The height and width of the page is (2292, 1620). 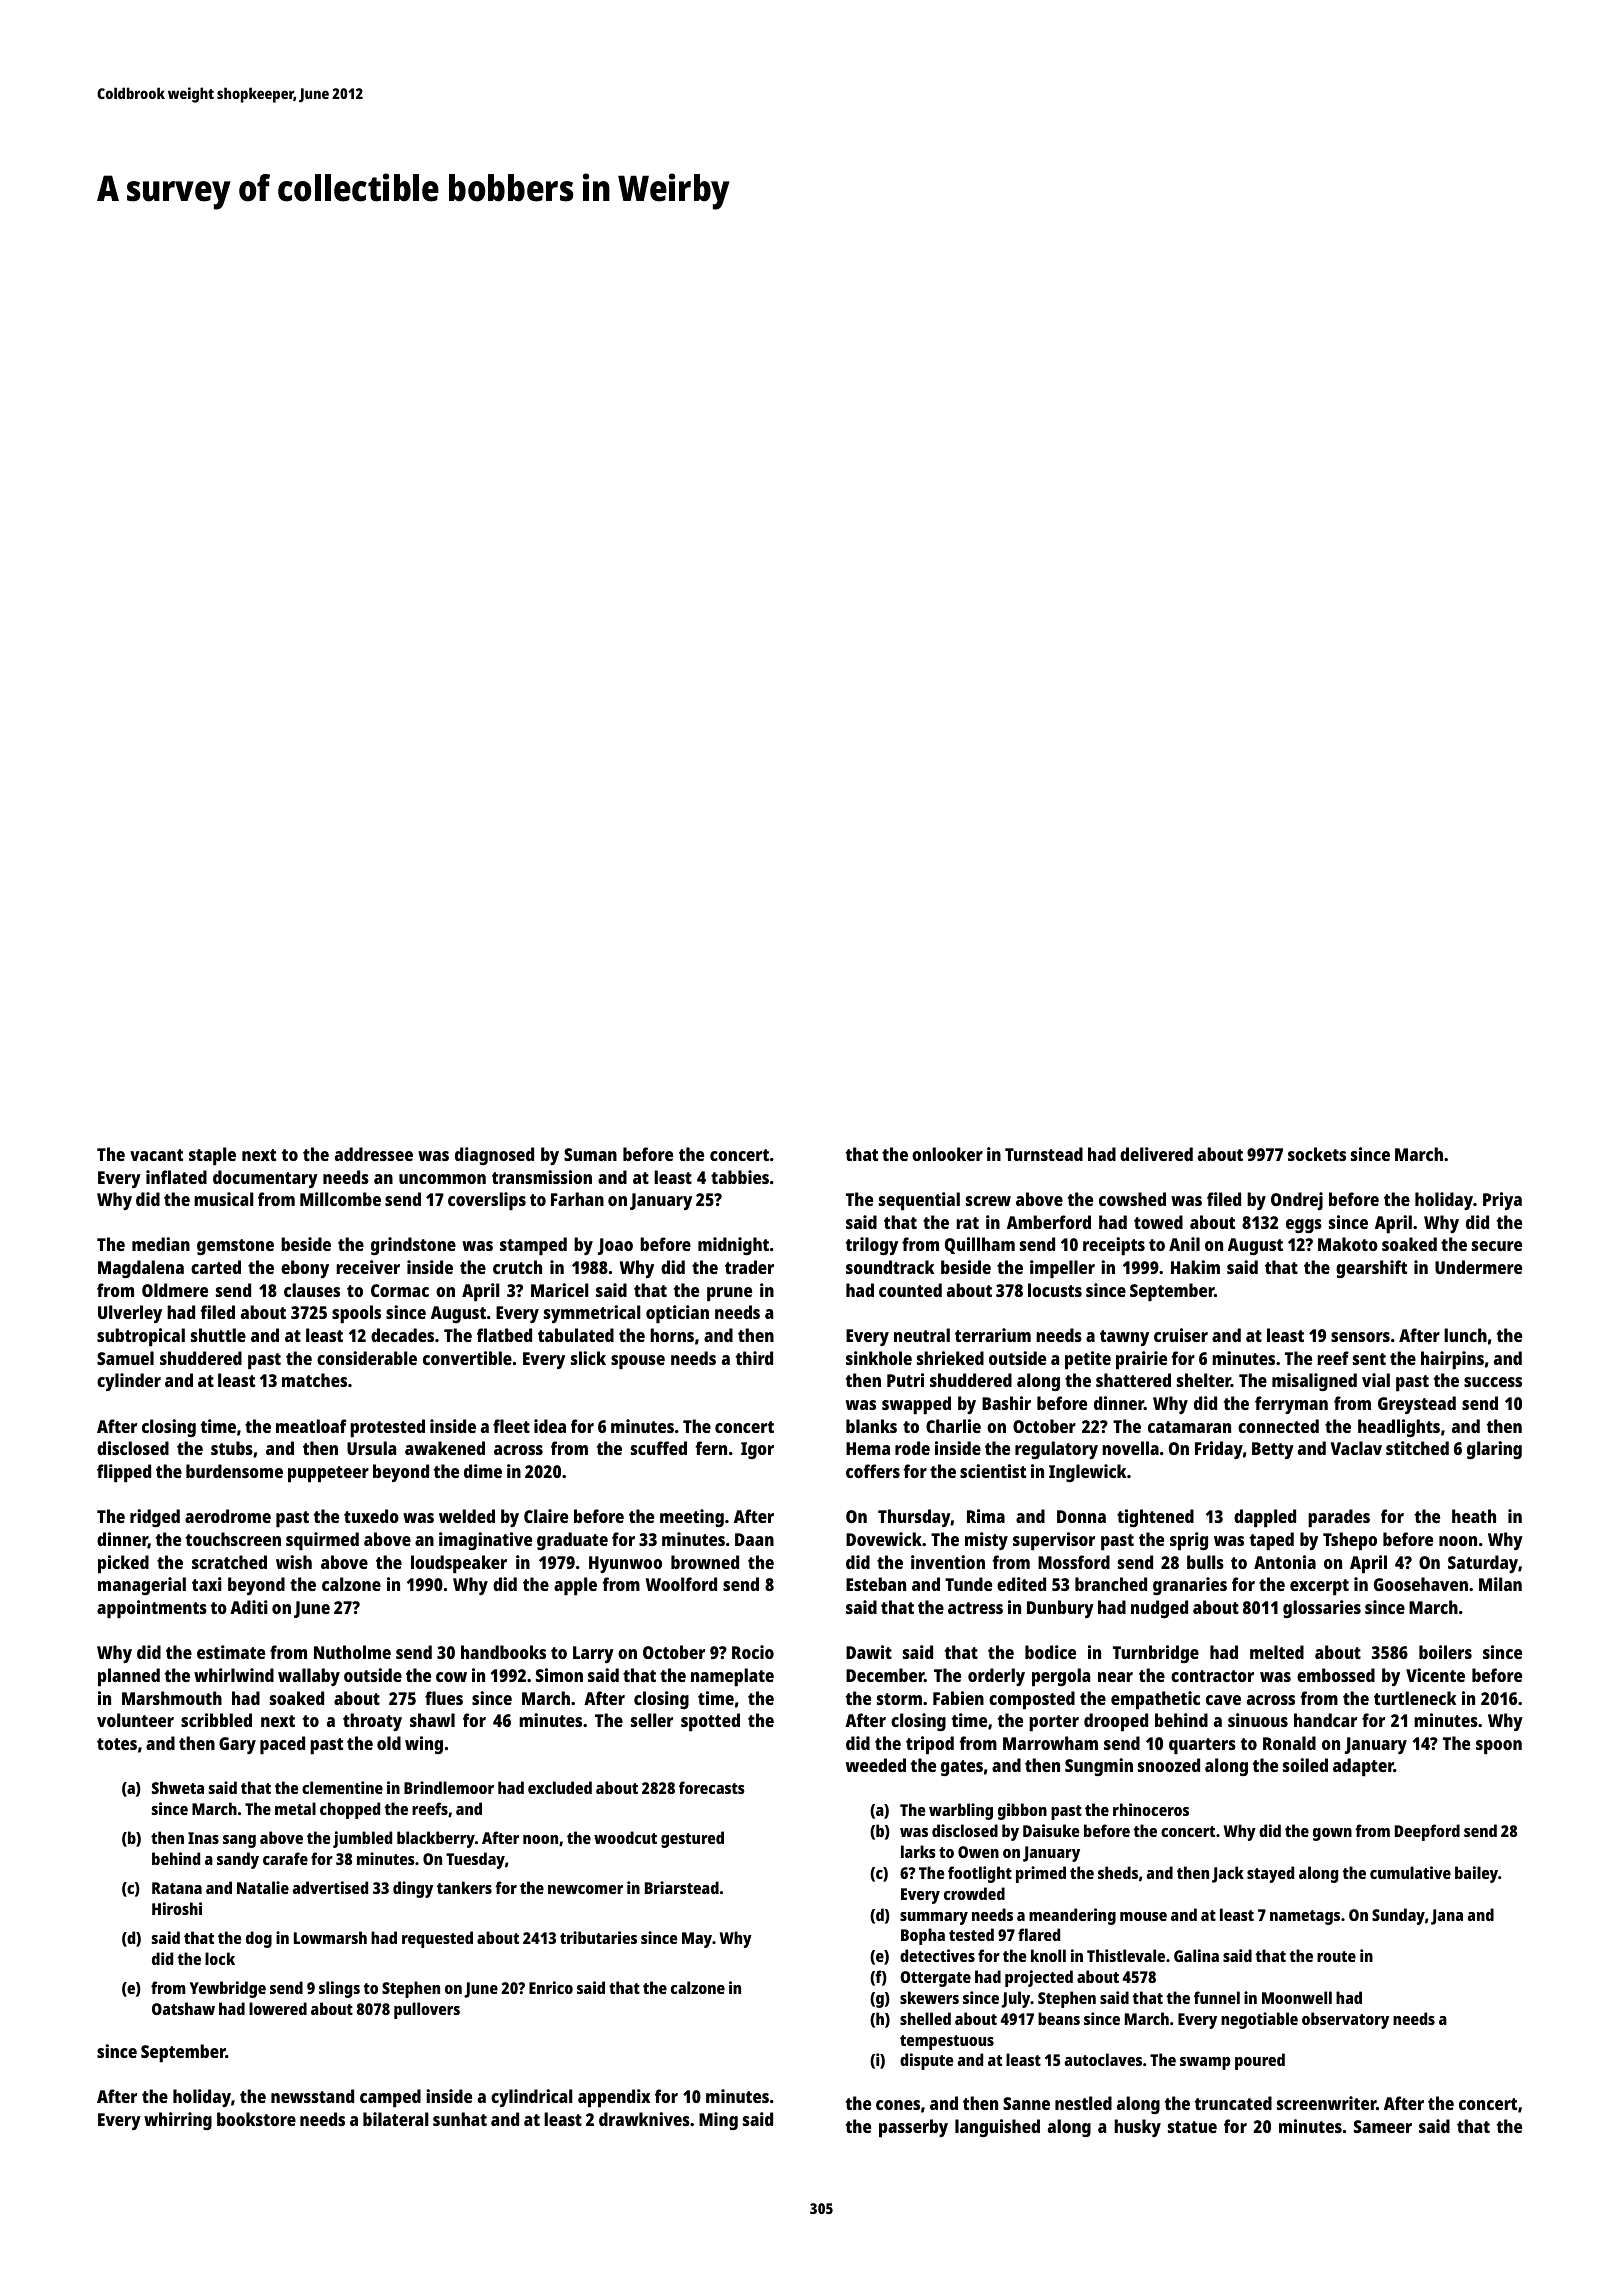 What do you see at coordinates (1345, 2020) in the page?
I see `observatory` at bounding box center [1345, 2020].
